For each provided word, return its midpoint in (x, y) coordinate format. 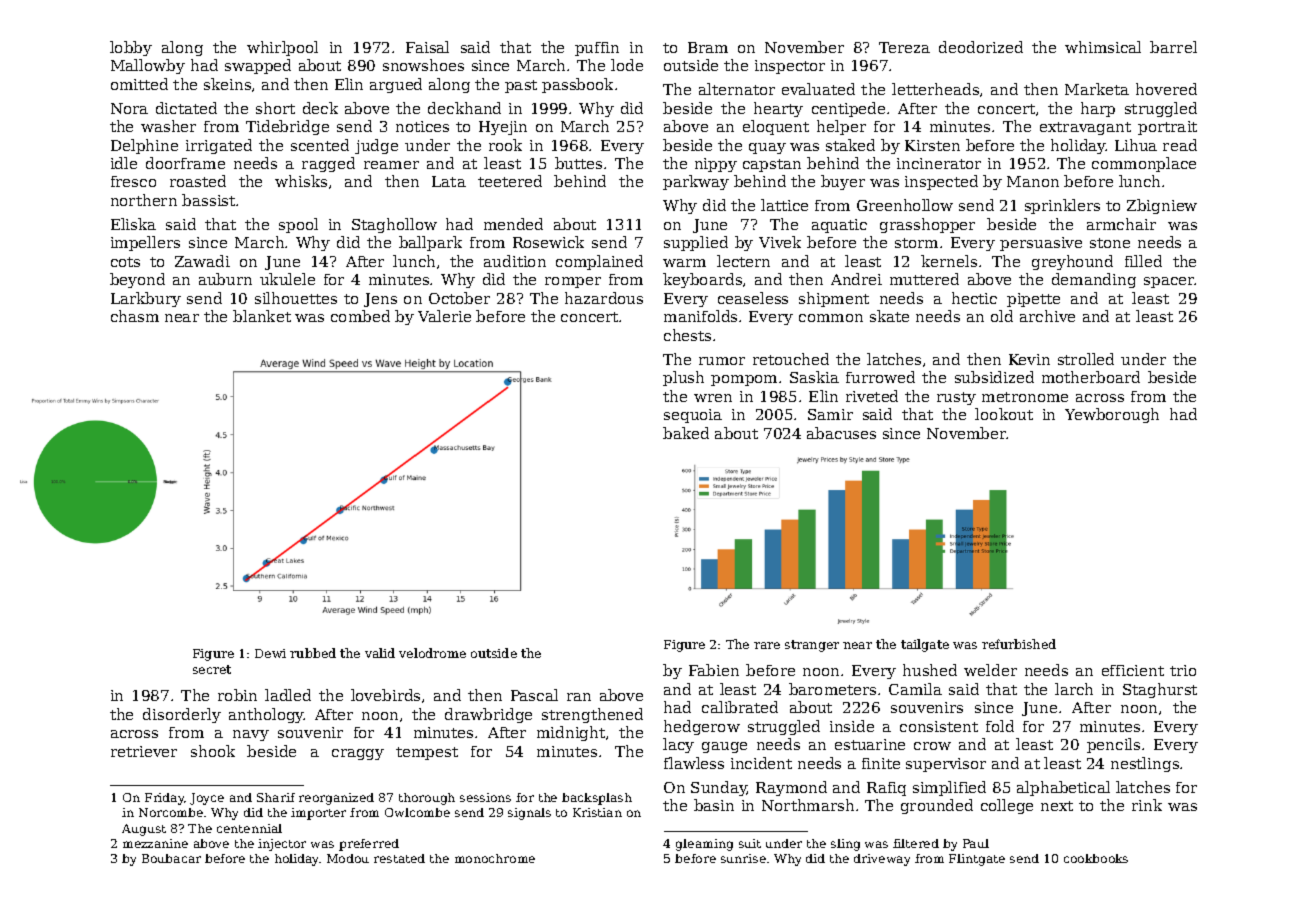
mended (513, 224)
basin (714, 805)
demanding (1094, 280)
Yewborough (1112, 415)
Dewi (270, 653)
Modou (348, 858)
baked (686, 433)
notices (422, 126)
